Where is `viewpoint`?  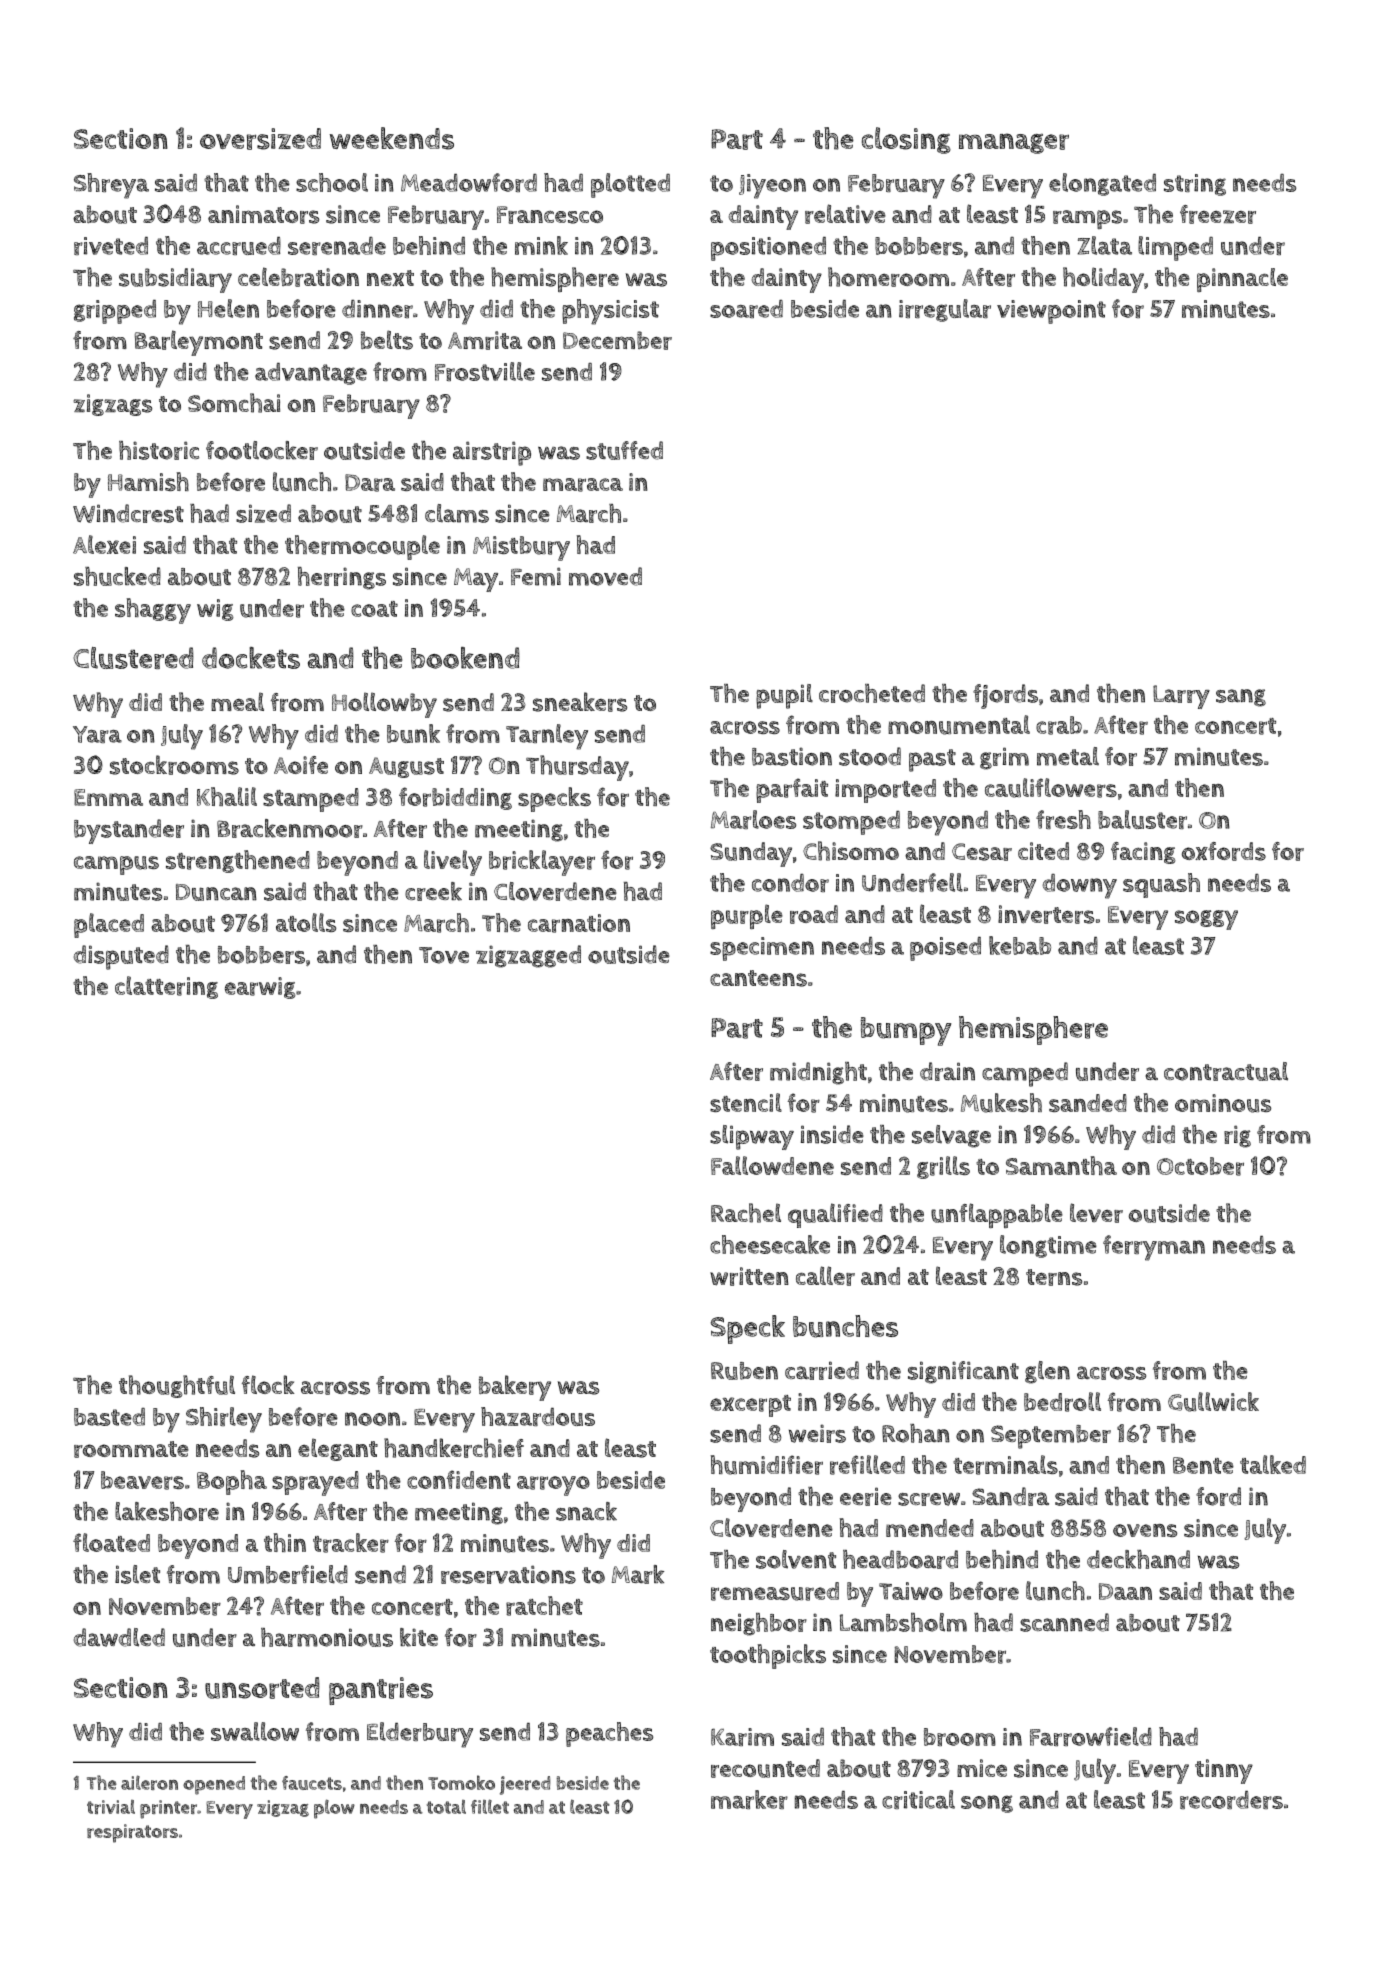 viewpoint is located at coordinates (1051, 312).
